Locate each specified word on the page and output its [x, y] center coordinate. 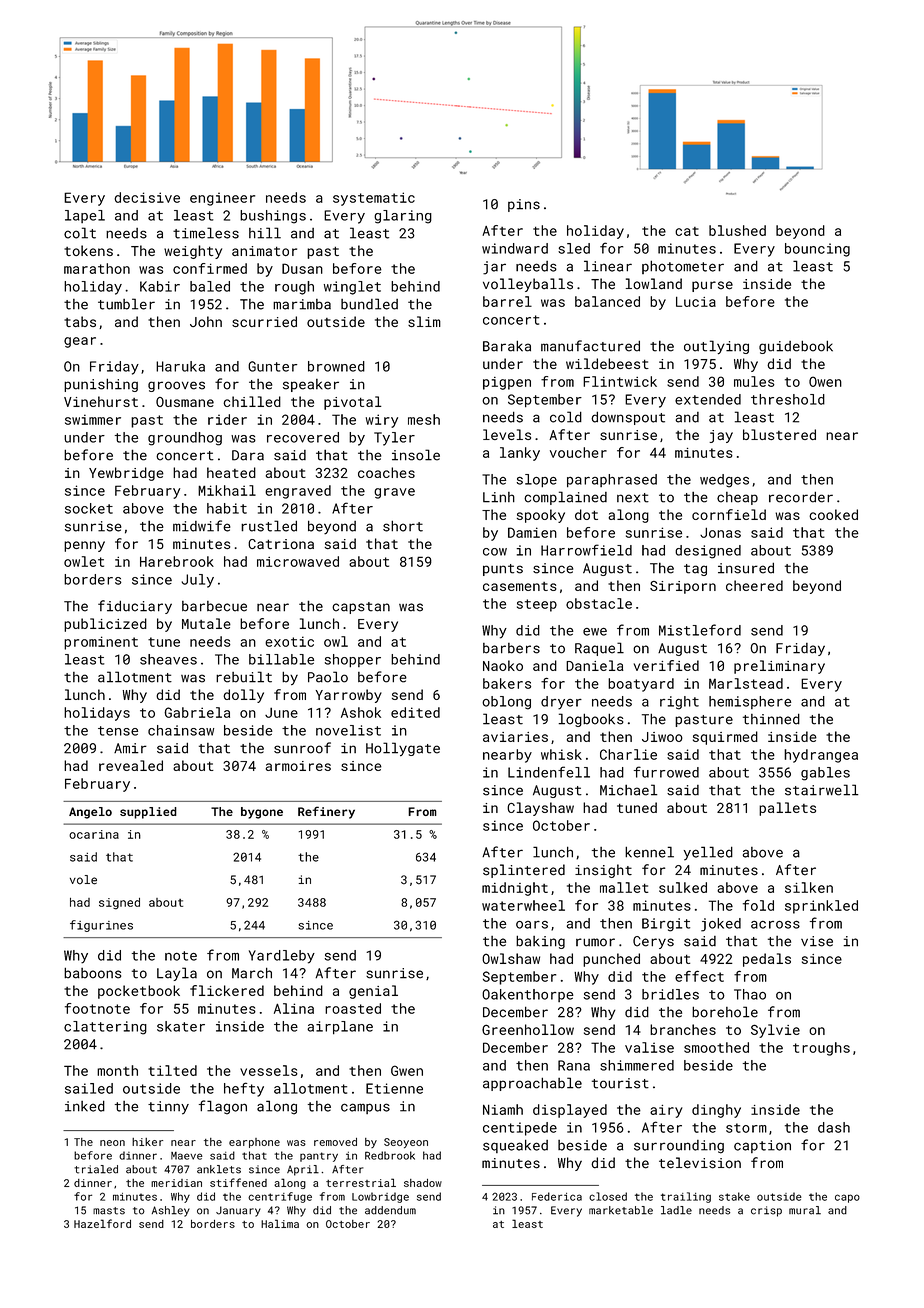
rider [227, 419]
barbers [511, 648]
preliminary [779, 667]
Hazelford [102, 1223]
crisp [766, 1211]
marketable [621, 1210]
